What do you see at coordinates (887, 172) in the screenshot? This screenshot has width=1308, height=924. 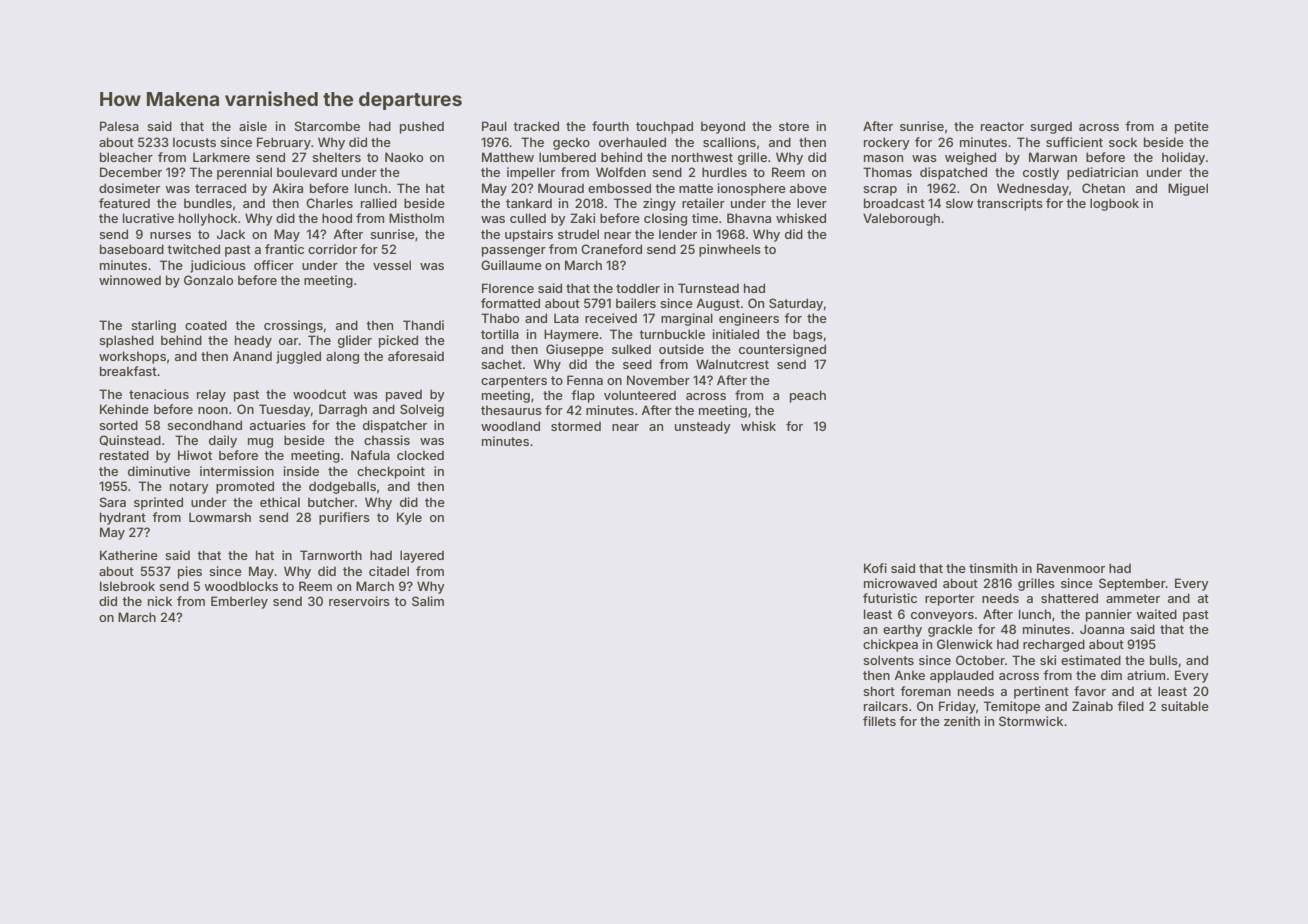 I see `Thomas` at bounding box center [887, 172].
